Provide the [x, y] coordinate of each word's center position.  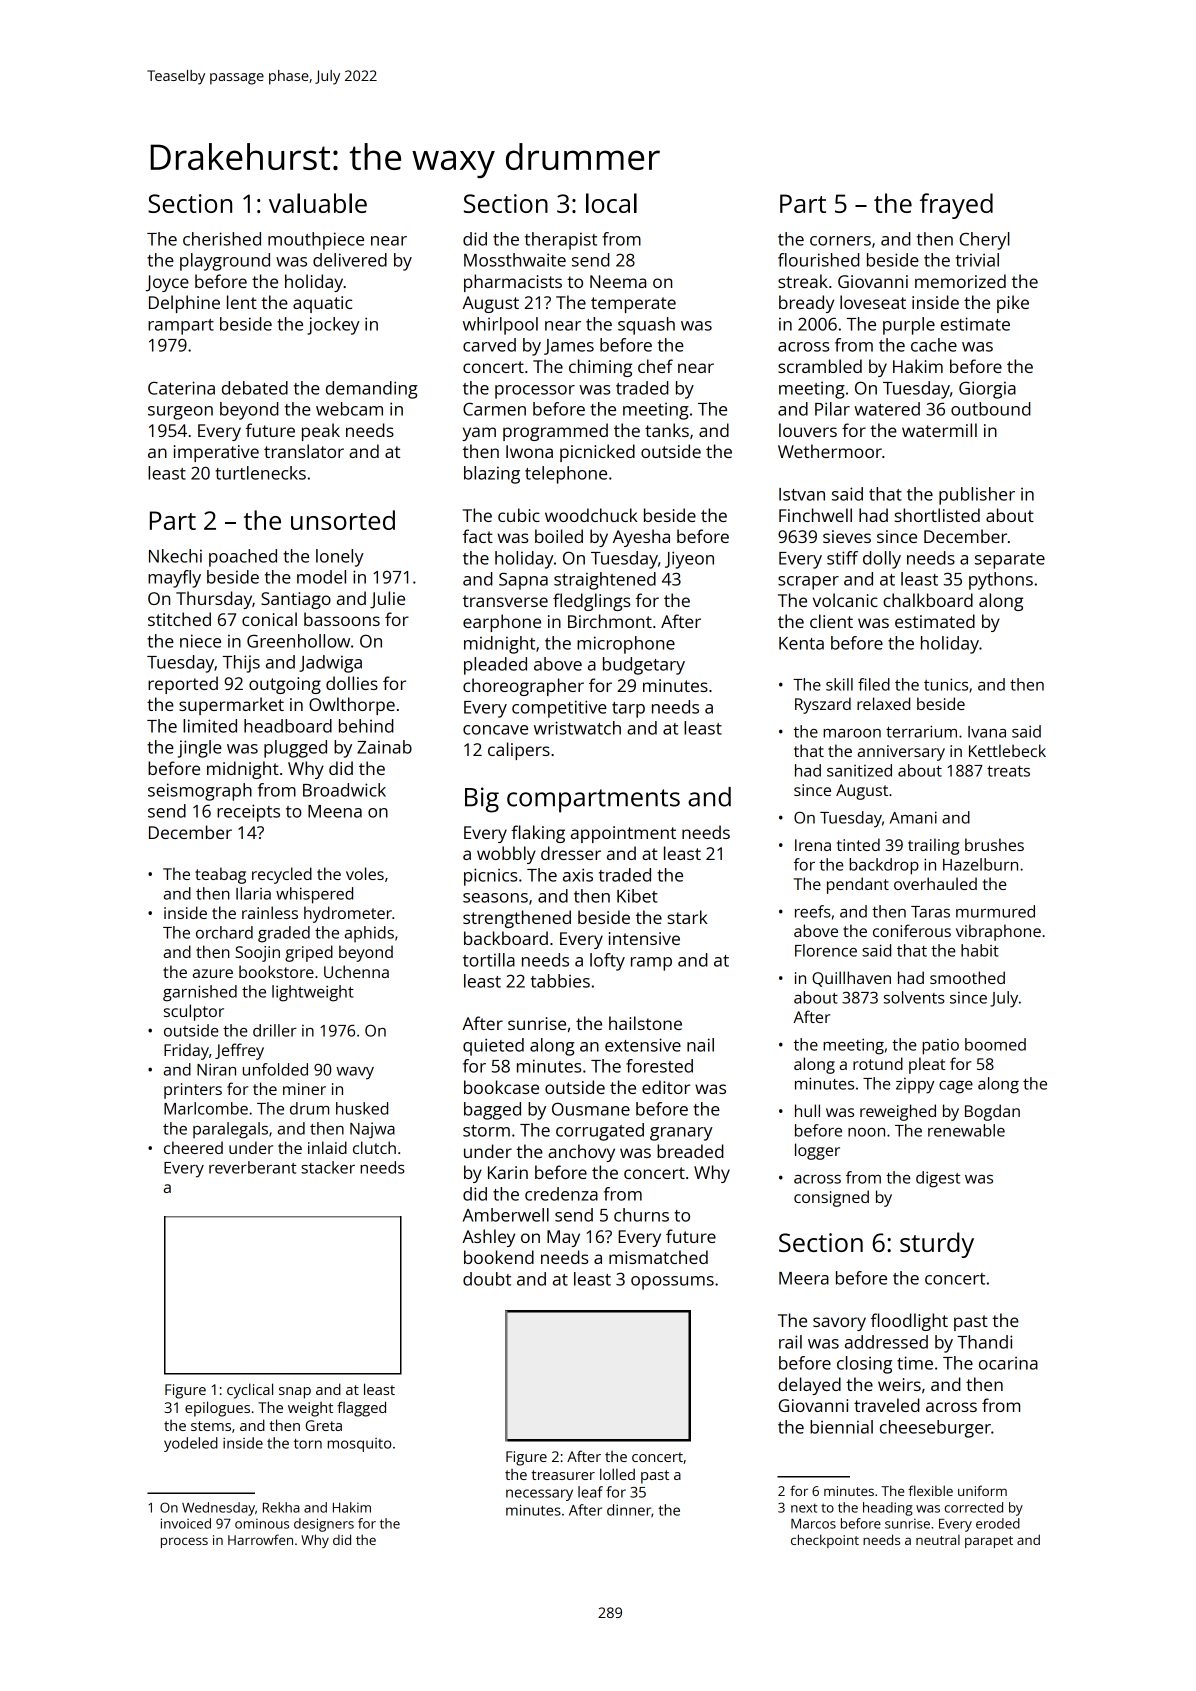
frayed [956, 206]
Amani [913, 817]
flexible [930, 1490]
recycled [282, 875]
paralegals [230, 1130]
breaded [690, 1151]
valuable [318, 203]
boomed [995, 1044]
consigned [831, 1198]
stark [688, 917]
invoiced [186, 1523]
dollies [352, 683]
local [611, 203]
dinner [629, 1510]
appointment [623, 834]
